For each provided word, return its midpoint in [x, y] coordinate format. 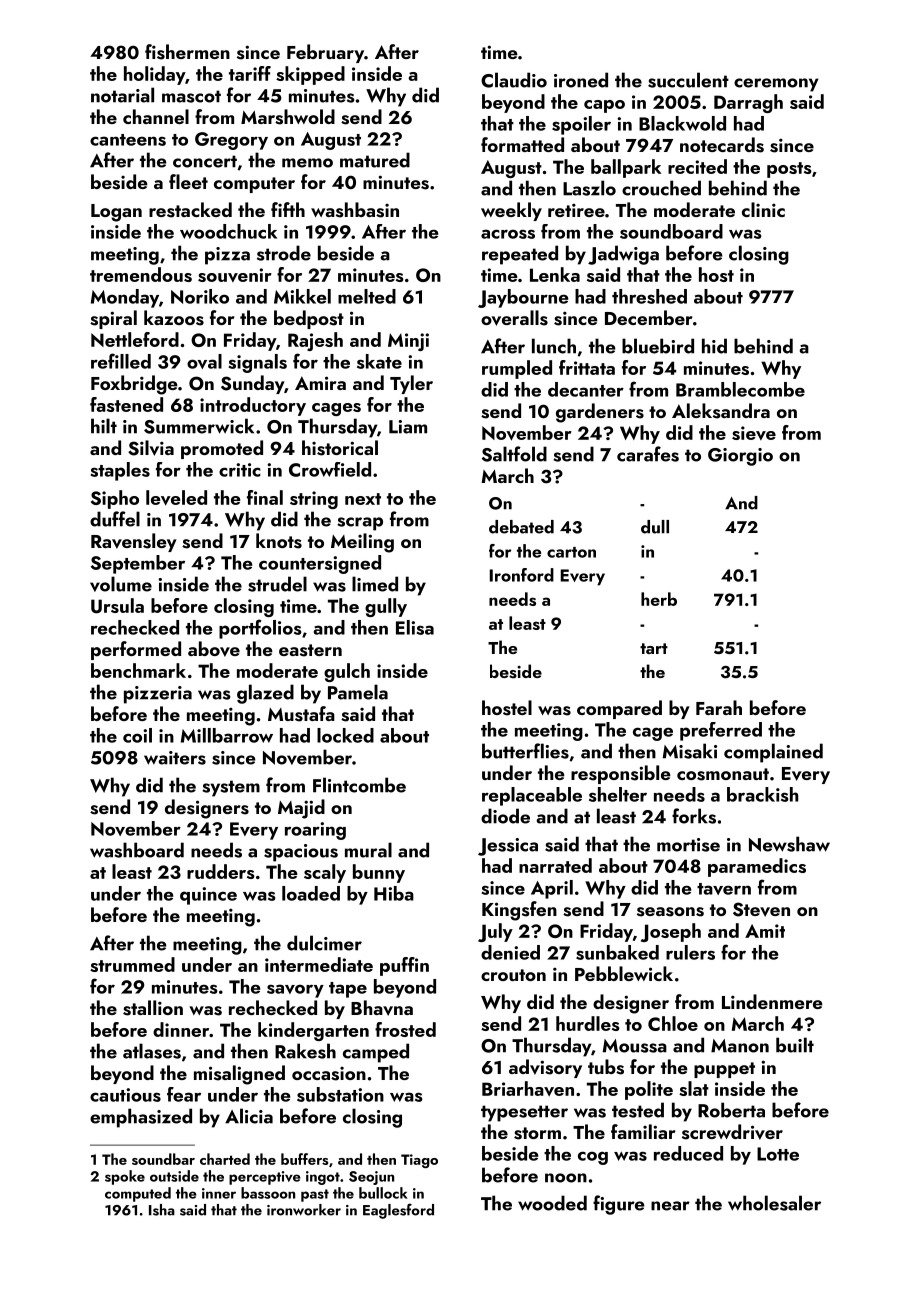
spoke [125, 1177]
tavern [724, 889]
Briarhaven [528, 1088]
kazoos [174, 318]
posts [789, 170]
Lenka [555, 274]
